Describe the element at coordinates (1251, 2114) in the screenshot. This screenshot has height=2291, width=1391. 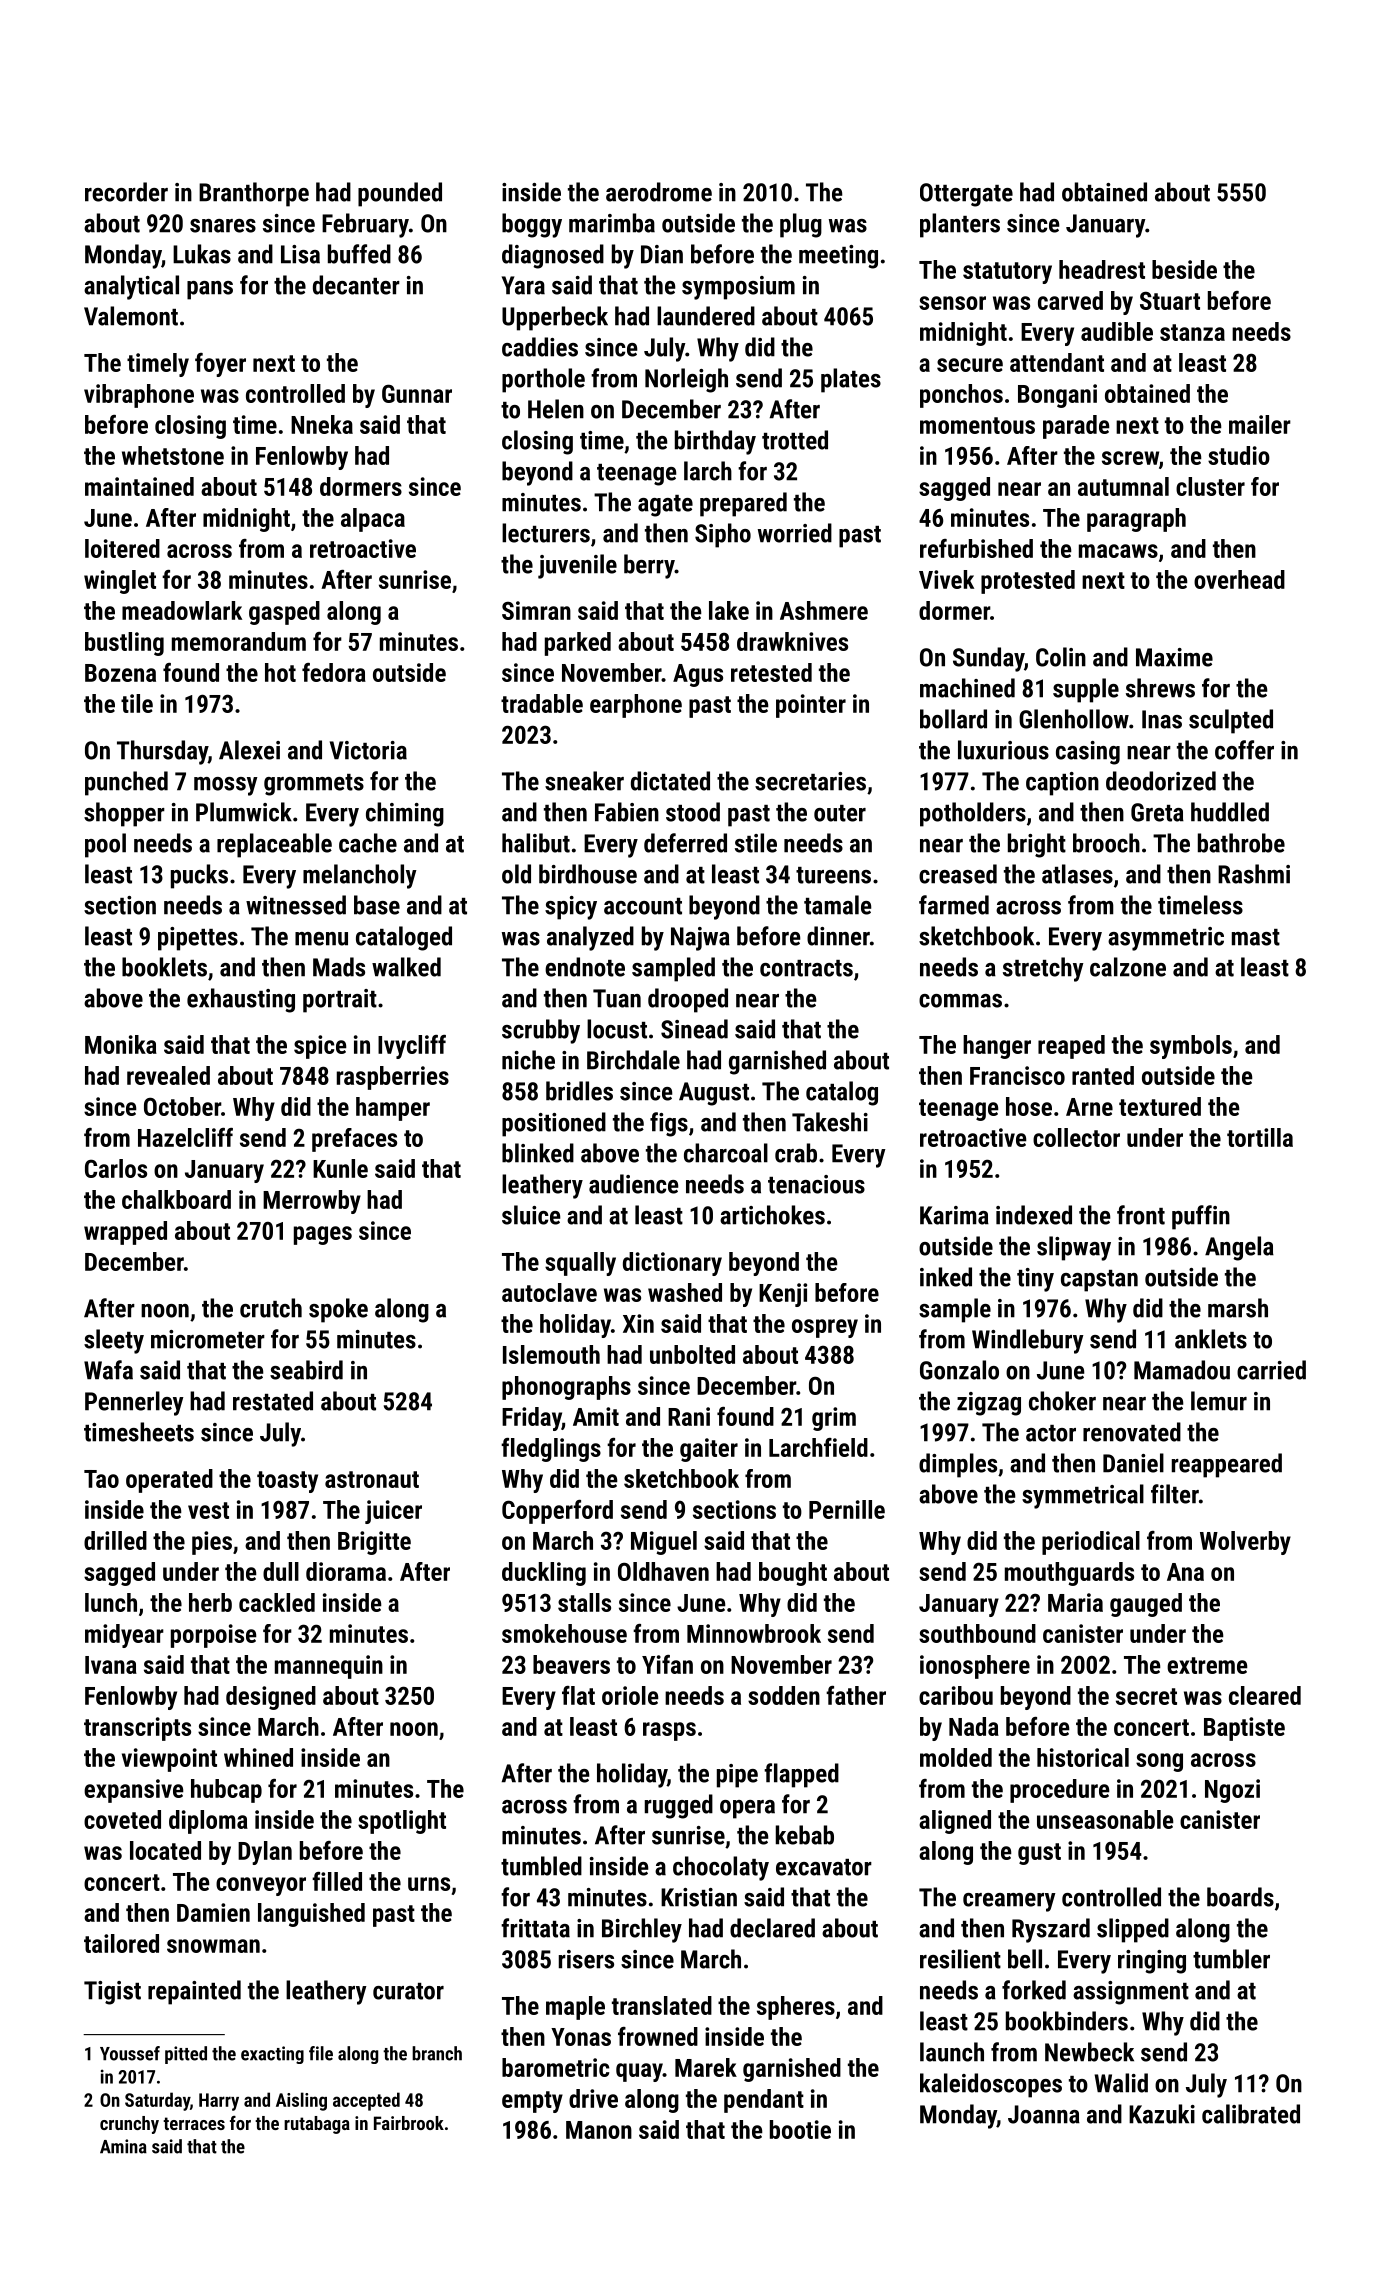
I see `calibrated` at that location.
